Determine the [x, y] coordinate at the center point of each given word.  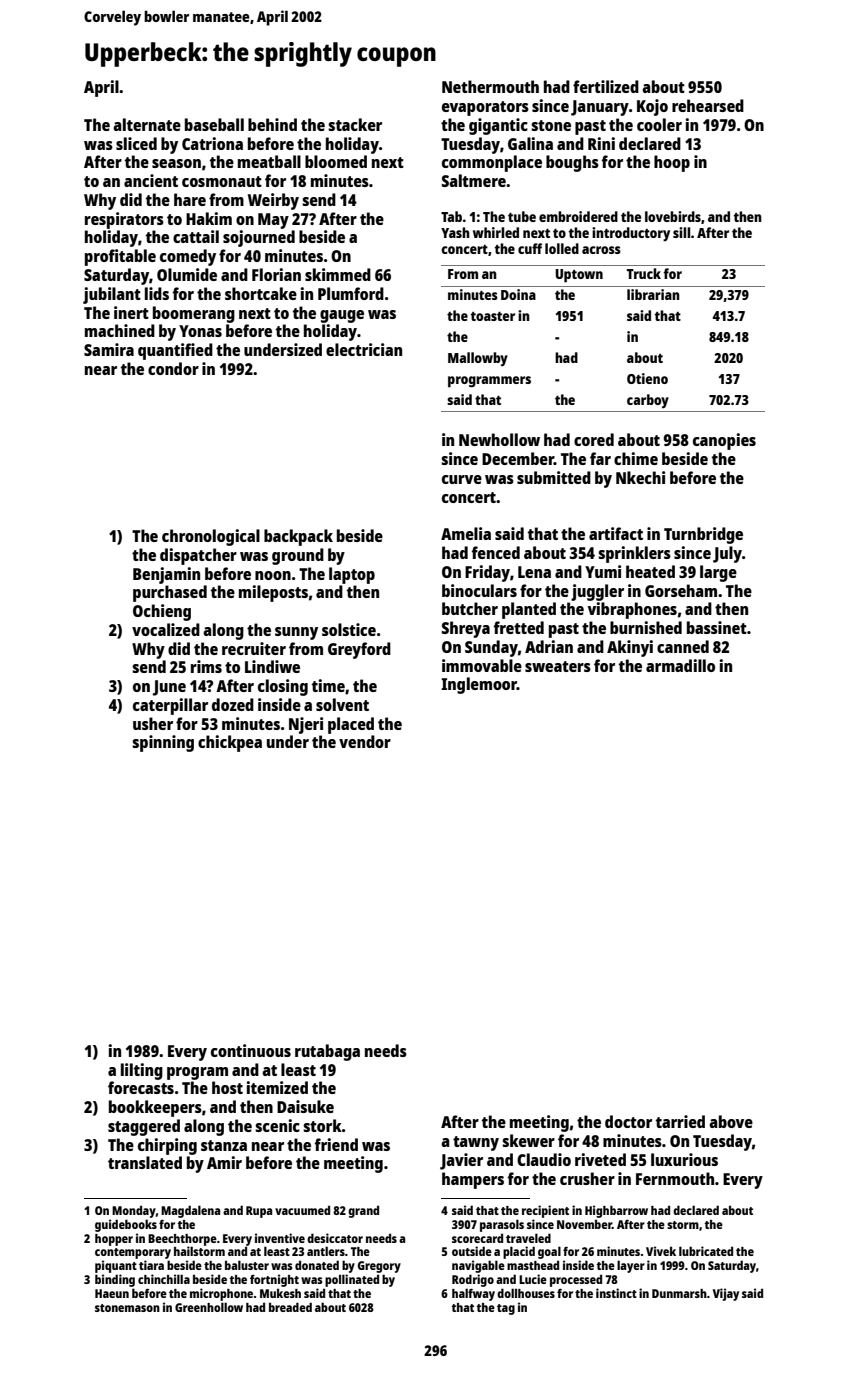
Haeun [112, 1293]
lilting [142, 1071]
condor [173, 368]
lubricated [706, 1251]
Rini [601, 143]
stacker [355, 124]
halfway [473, 1294]
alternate [147, 124]
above [731, 1121]
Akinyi [630, 648]
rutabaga [327, 1052]
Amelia [466, 533]
